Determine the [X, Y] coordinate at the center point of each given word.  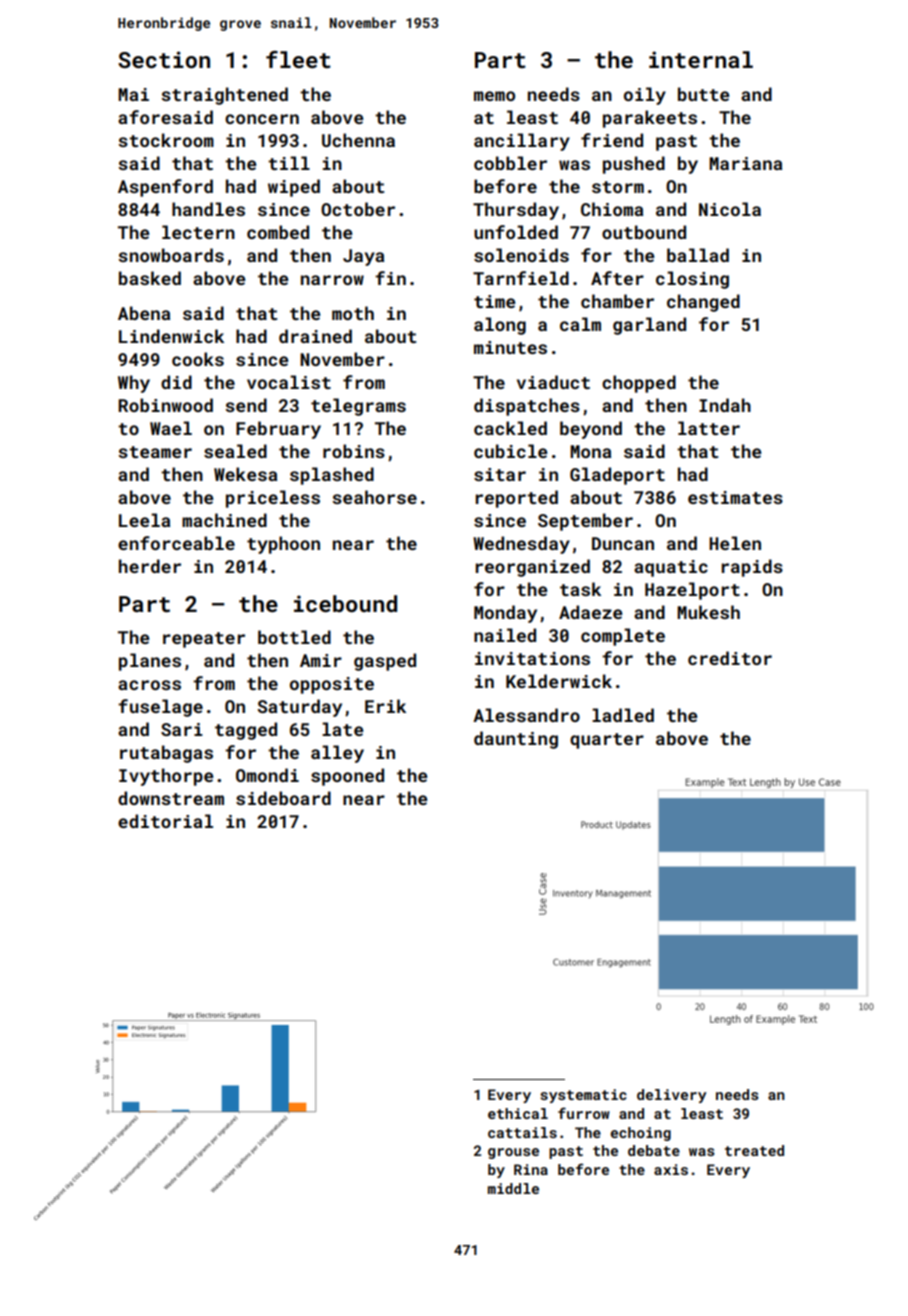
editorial [165, 821]
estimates [735, 497]
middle [513, 1188]
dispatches [527, 407]
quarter [607, 741]
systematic [583, 1096]
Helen [735, 543]
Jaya [363, 257]
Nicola [730, 209]
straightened [224, 96]
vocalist [289, 382]
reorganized [532, 568]
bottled [294, 637]
